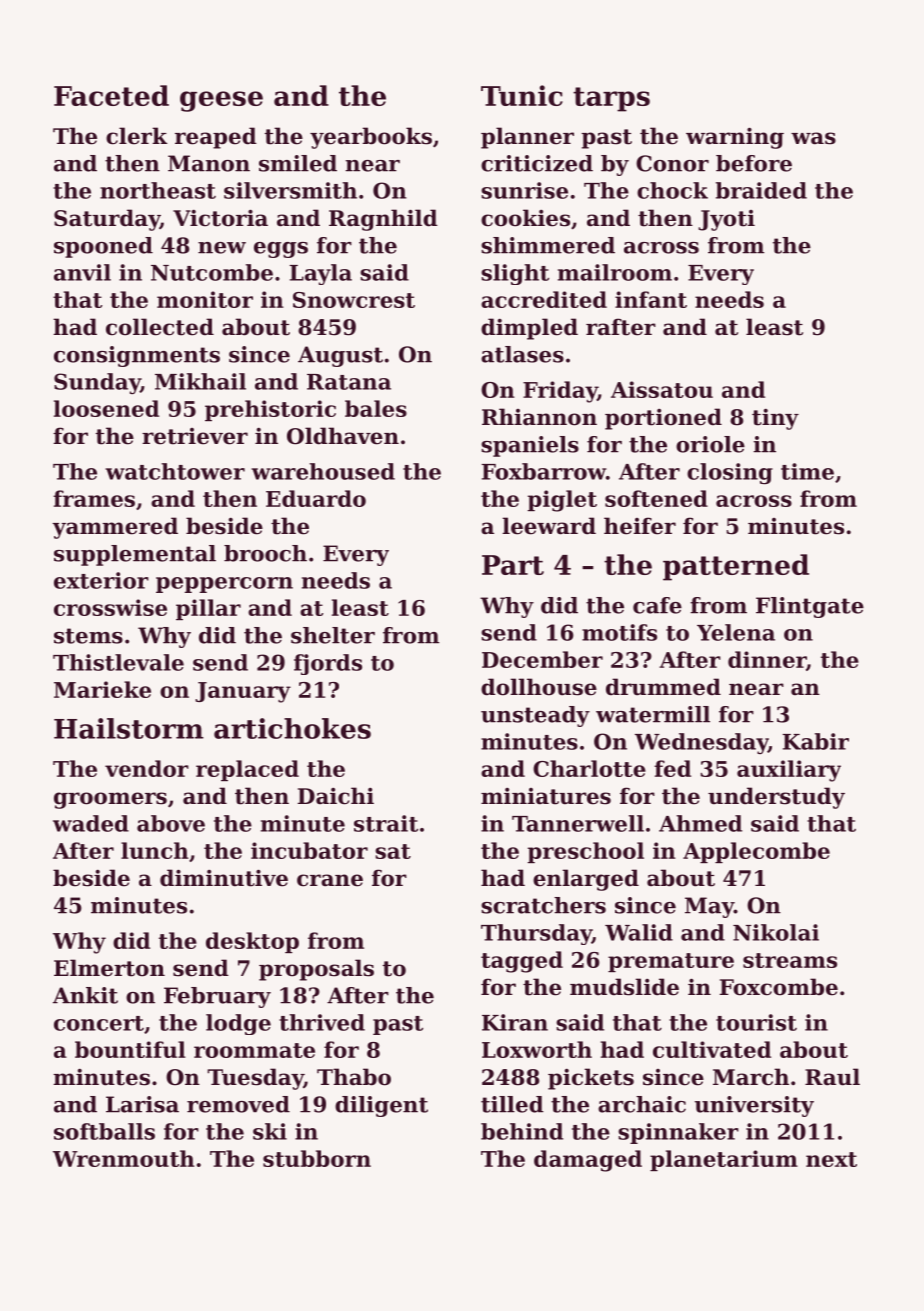  I want to click on damaged, so click(588, 1161).
